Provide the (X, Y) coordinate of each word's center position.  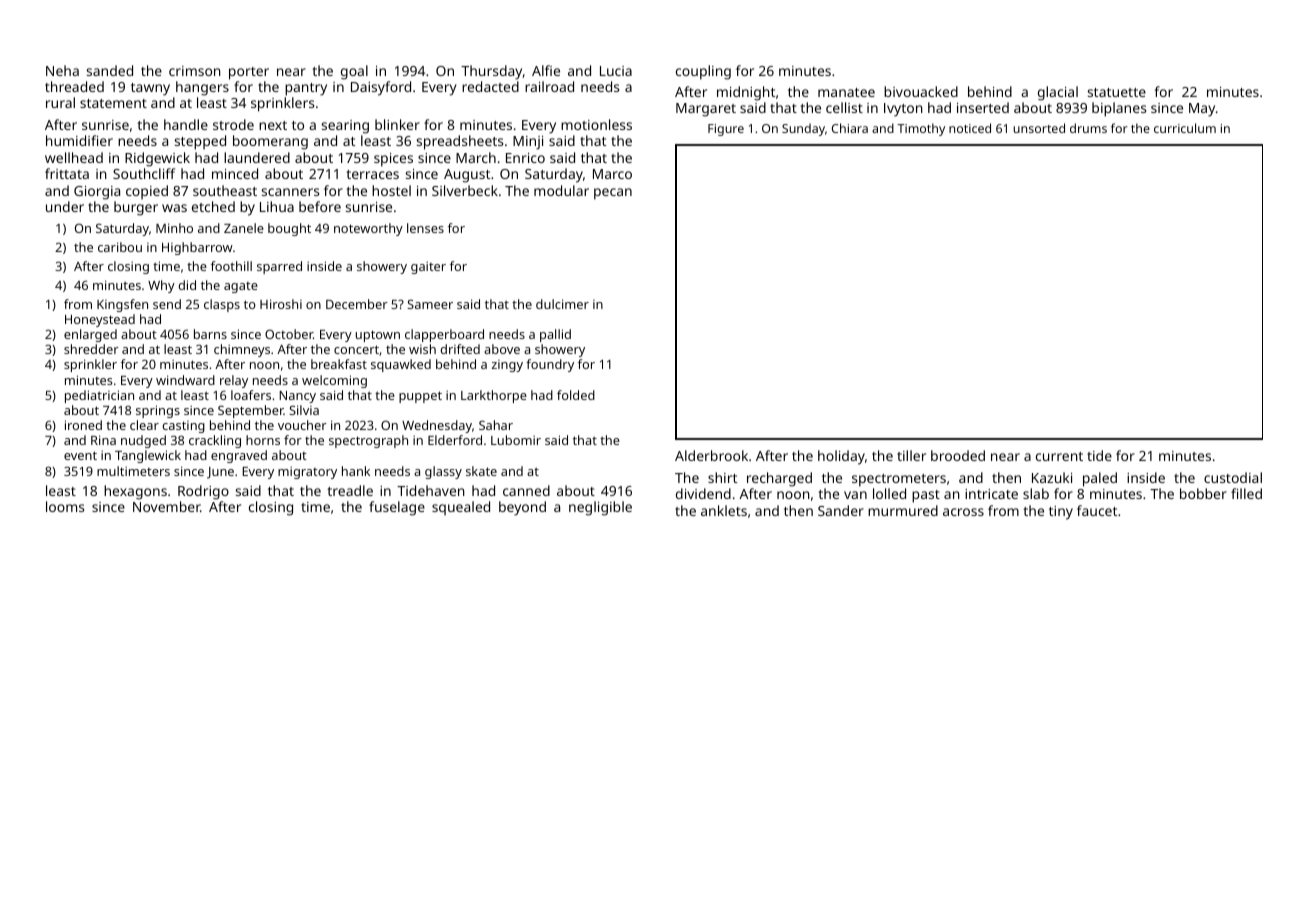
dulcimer (562, 304)
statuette (1117, 92)
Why (161, 286)
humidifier (79, 140)
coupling (703, 72)
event (80, 455)
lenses (425, 228)
